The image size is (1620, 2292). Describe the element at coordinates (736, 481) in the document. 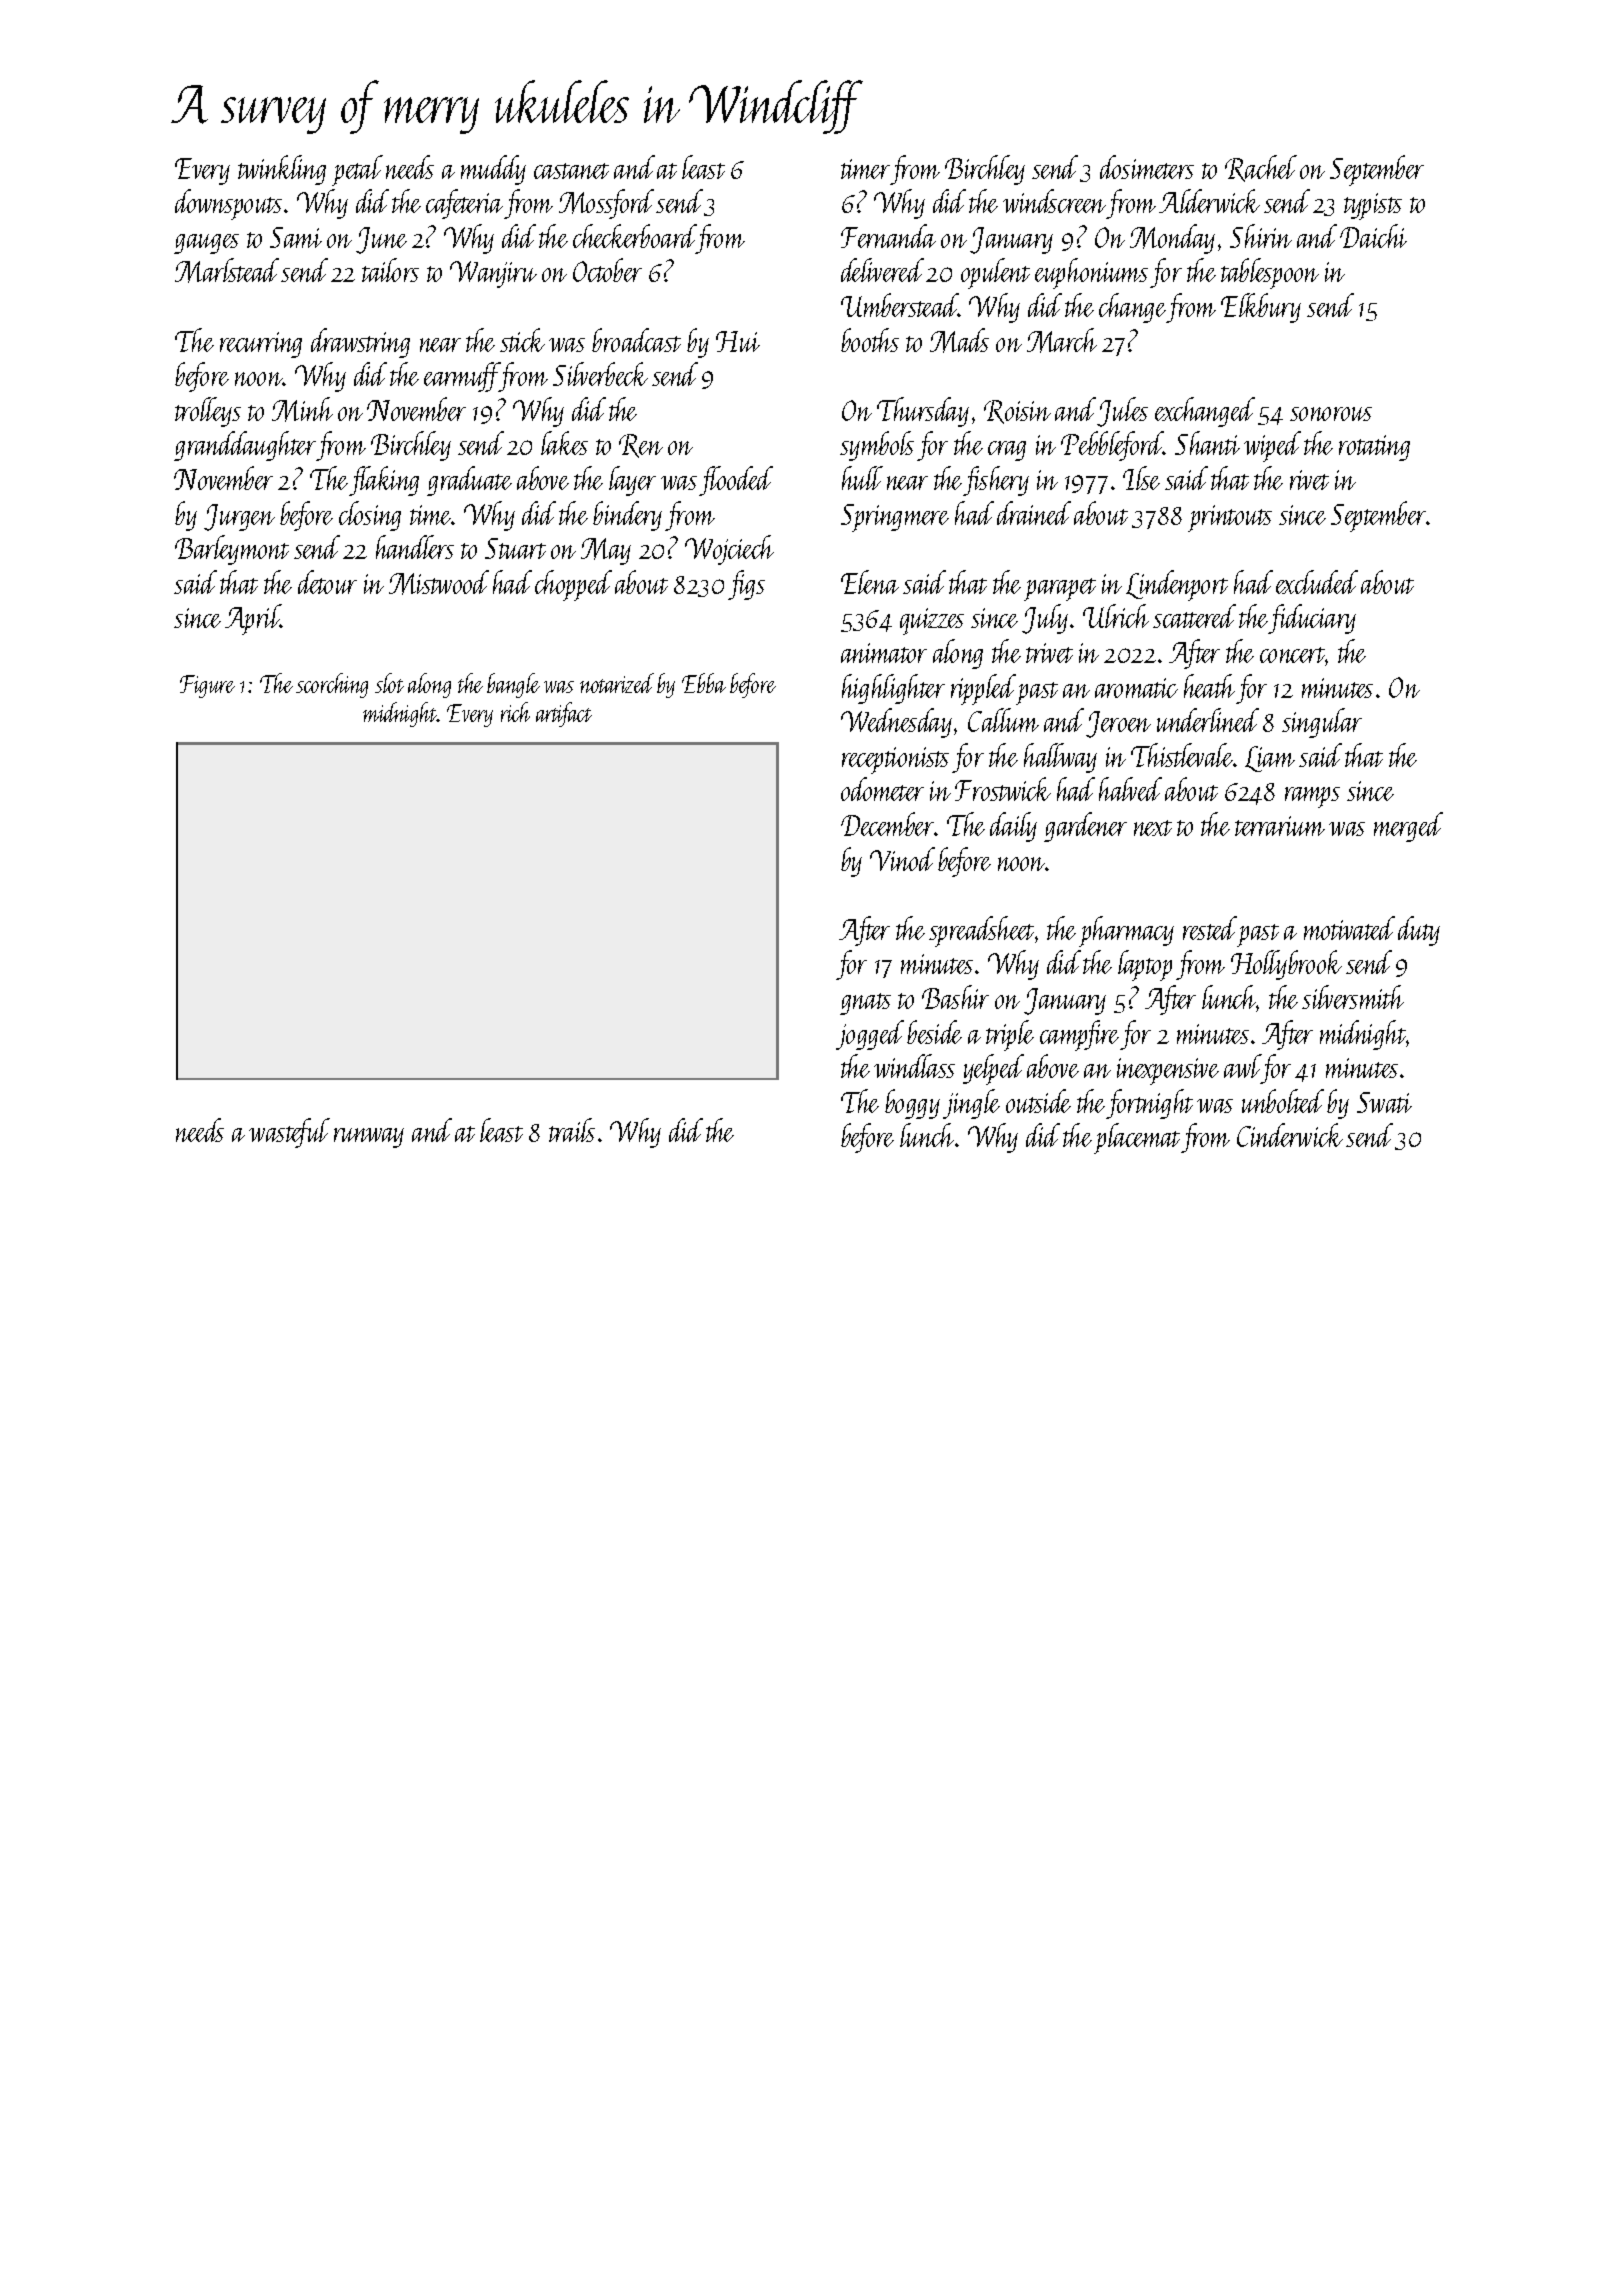

I see `flooded` at that location.
